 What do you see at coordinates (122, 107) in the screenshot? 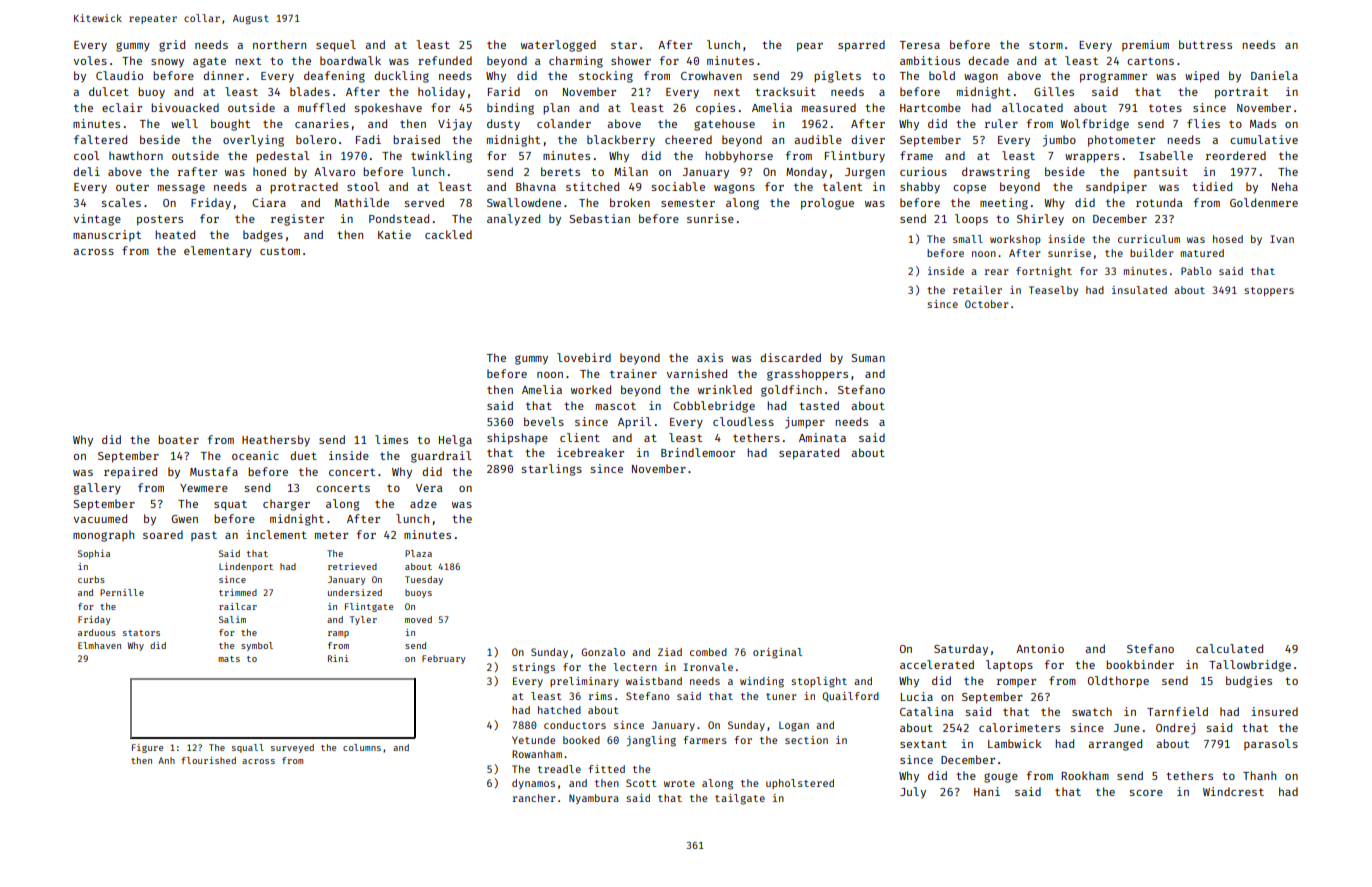
I see `eclair` at bounding box center [122, 107].
